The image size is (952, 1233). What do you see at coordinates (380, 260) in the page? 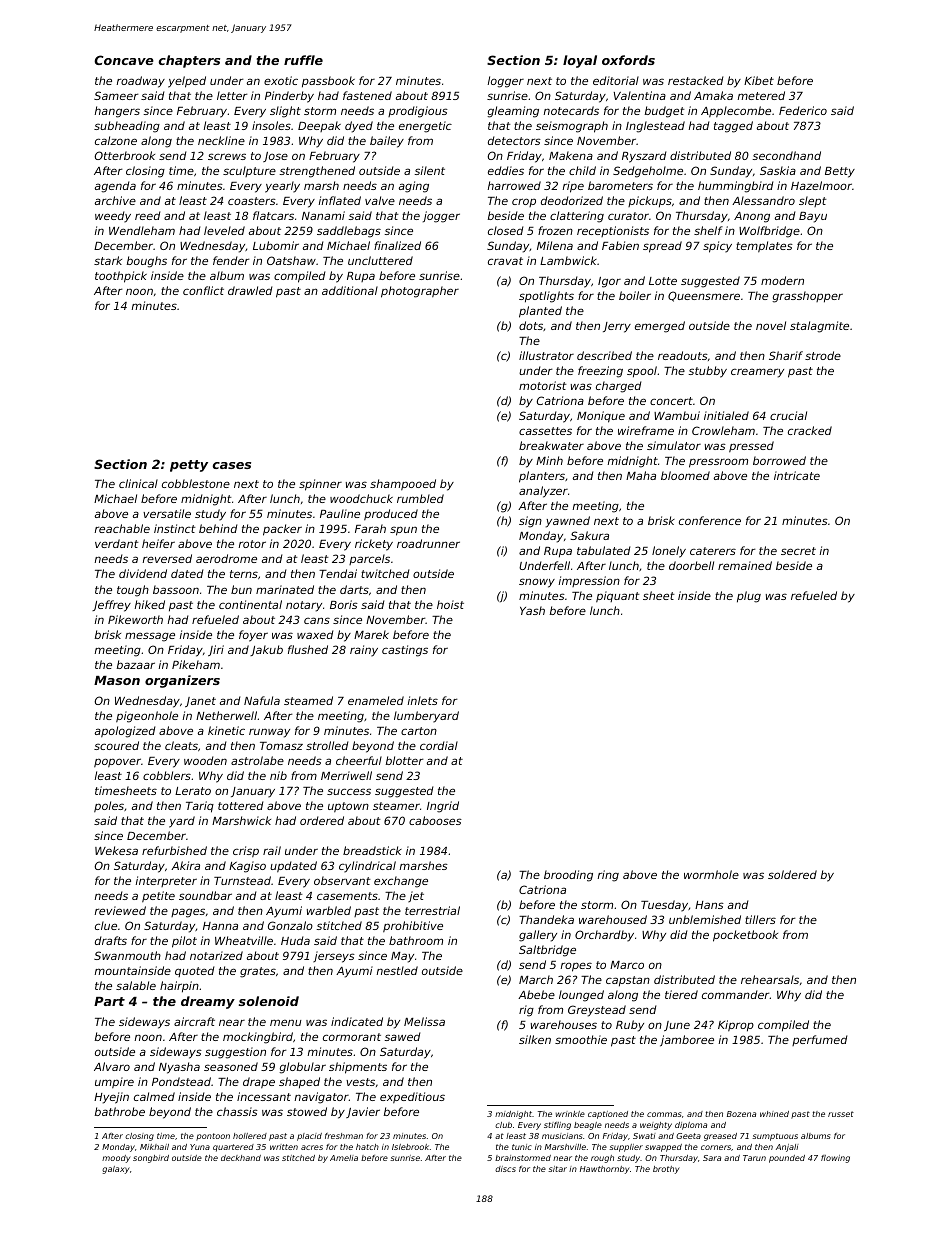
I see `uncluttered` at bounding box center [380, 260].
